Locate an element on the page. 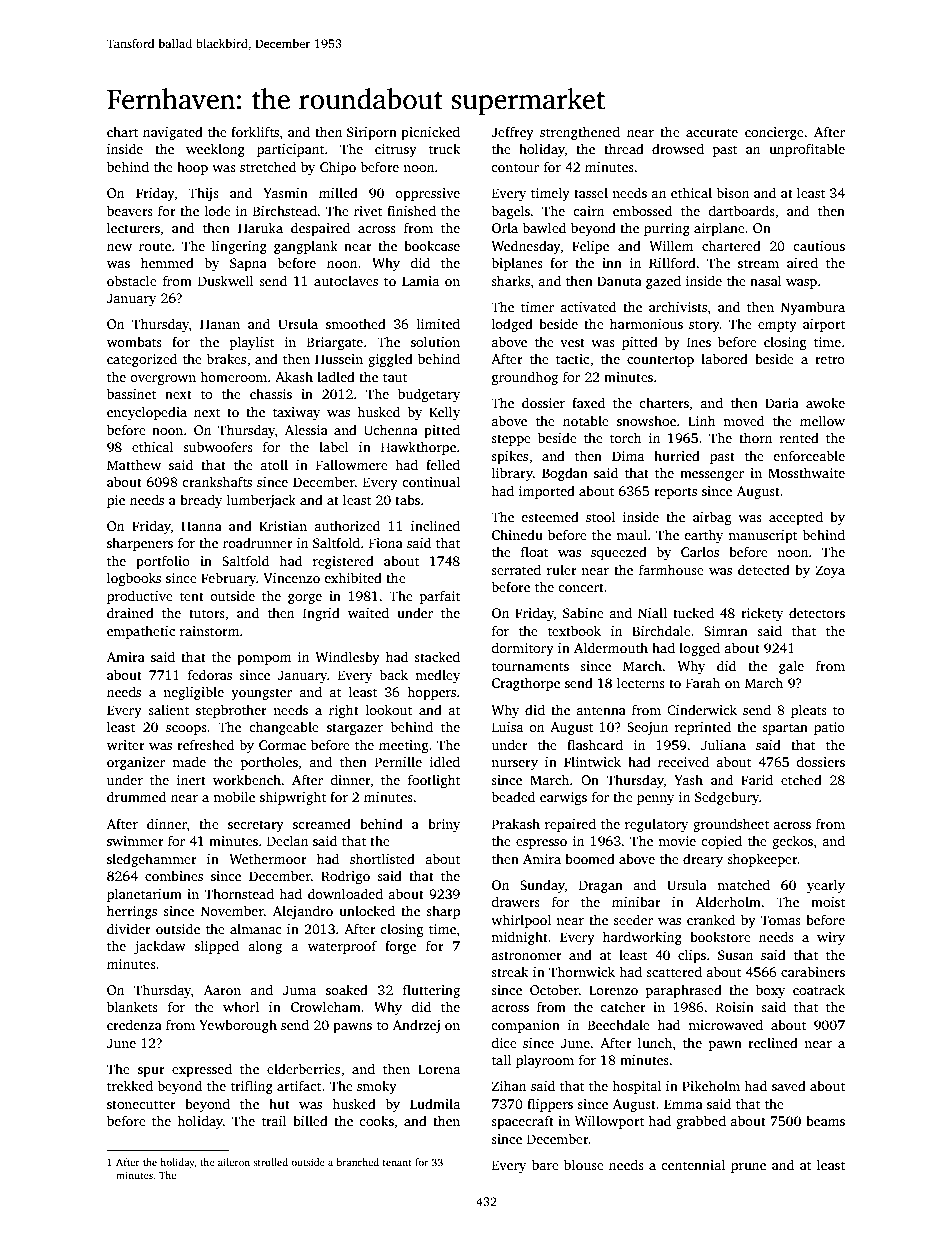 This document has height=1233, width=952. inclined is located at coordinates (435, 525).
